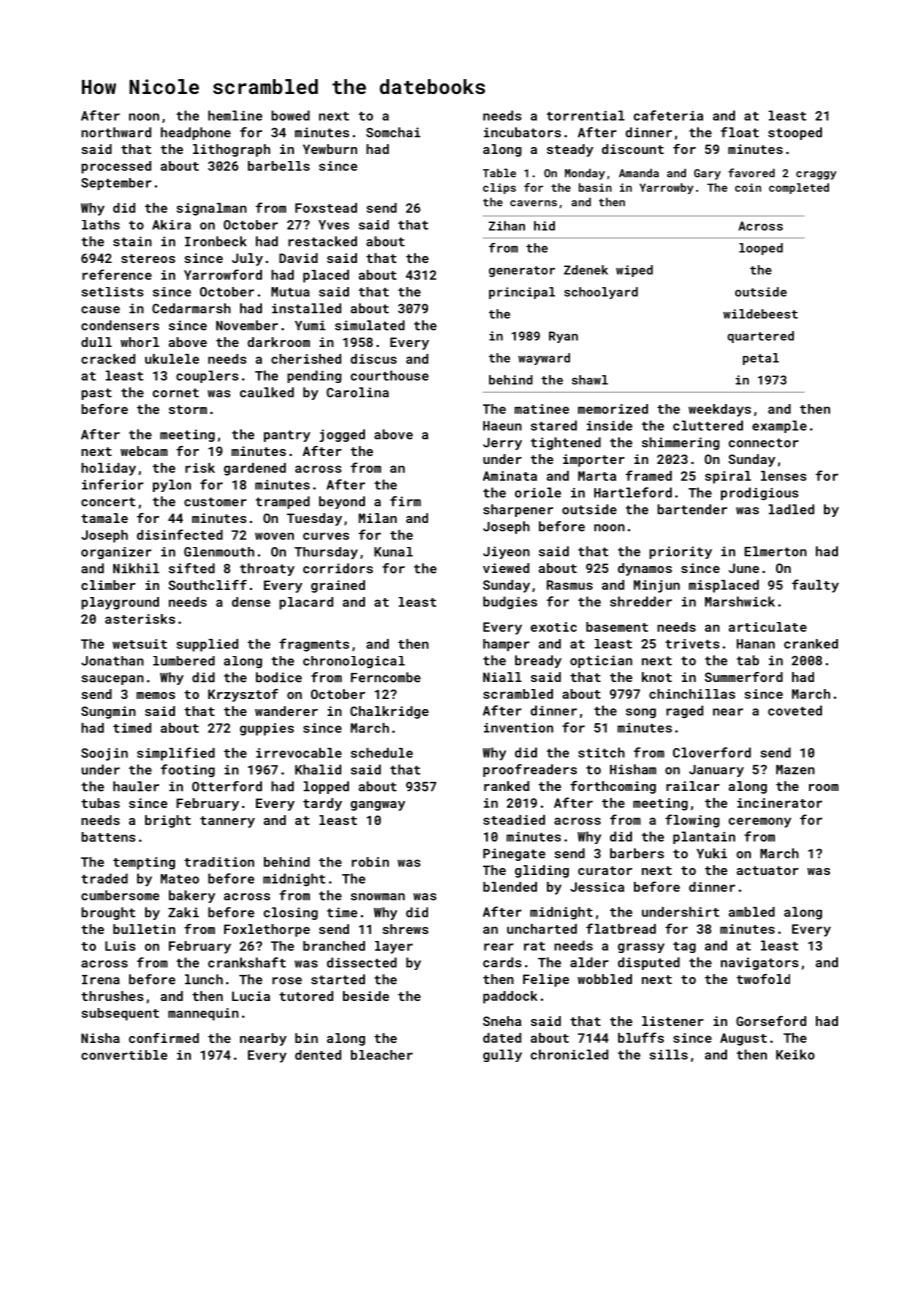  What do you see at coordinates (502, 1055) in the page?
I see `gully` at bounding box center [502, 1055].
